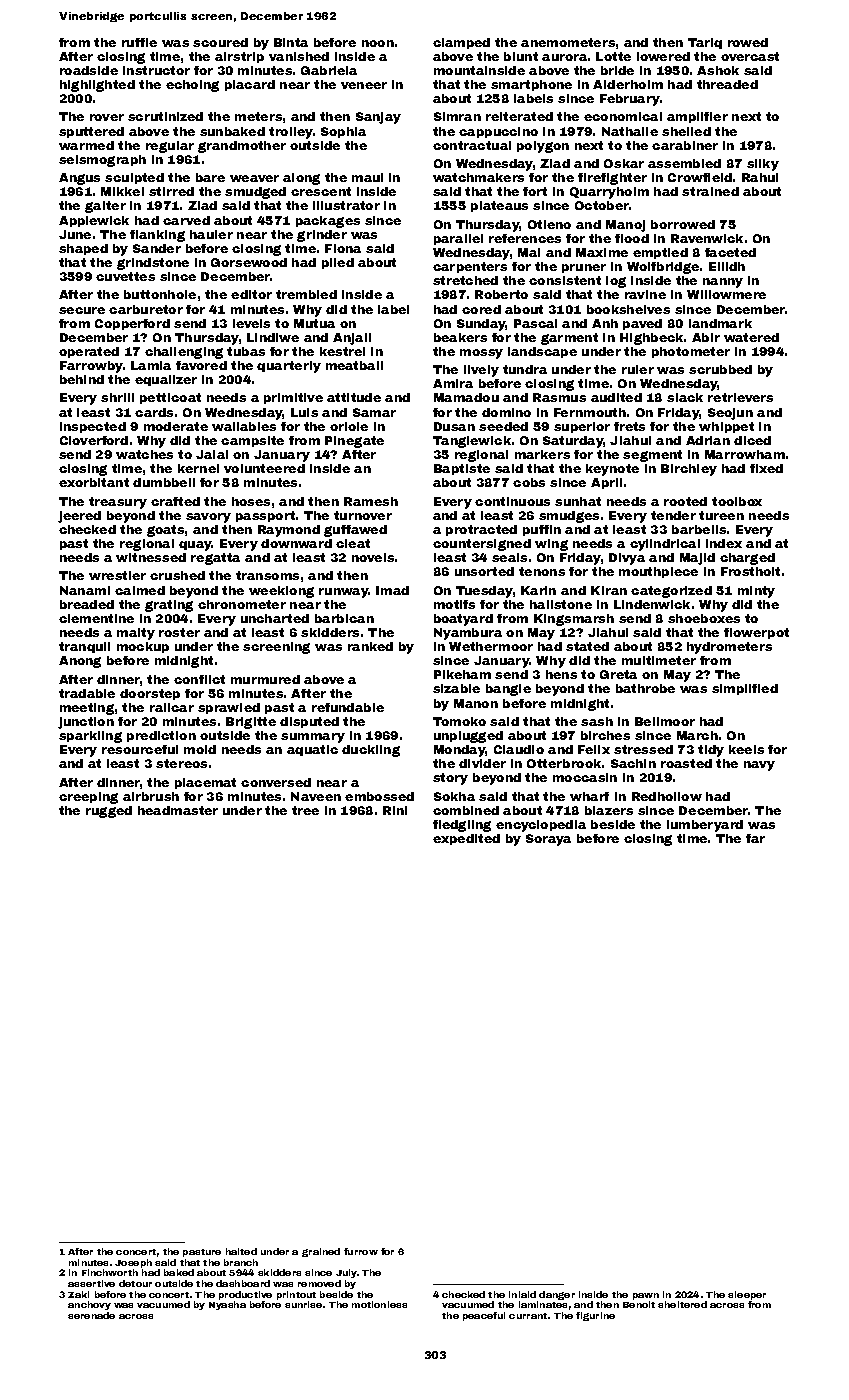 This screenshot has height=1400, width=849. What do you see at coordinates (395, 810) in the screenshot?
I see `Rini` at bounding box center [395, 810].
